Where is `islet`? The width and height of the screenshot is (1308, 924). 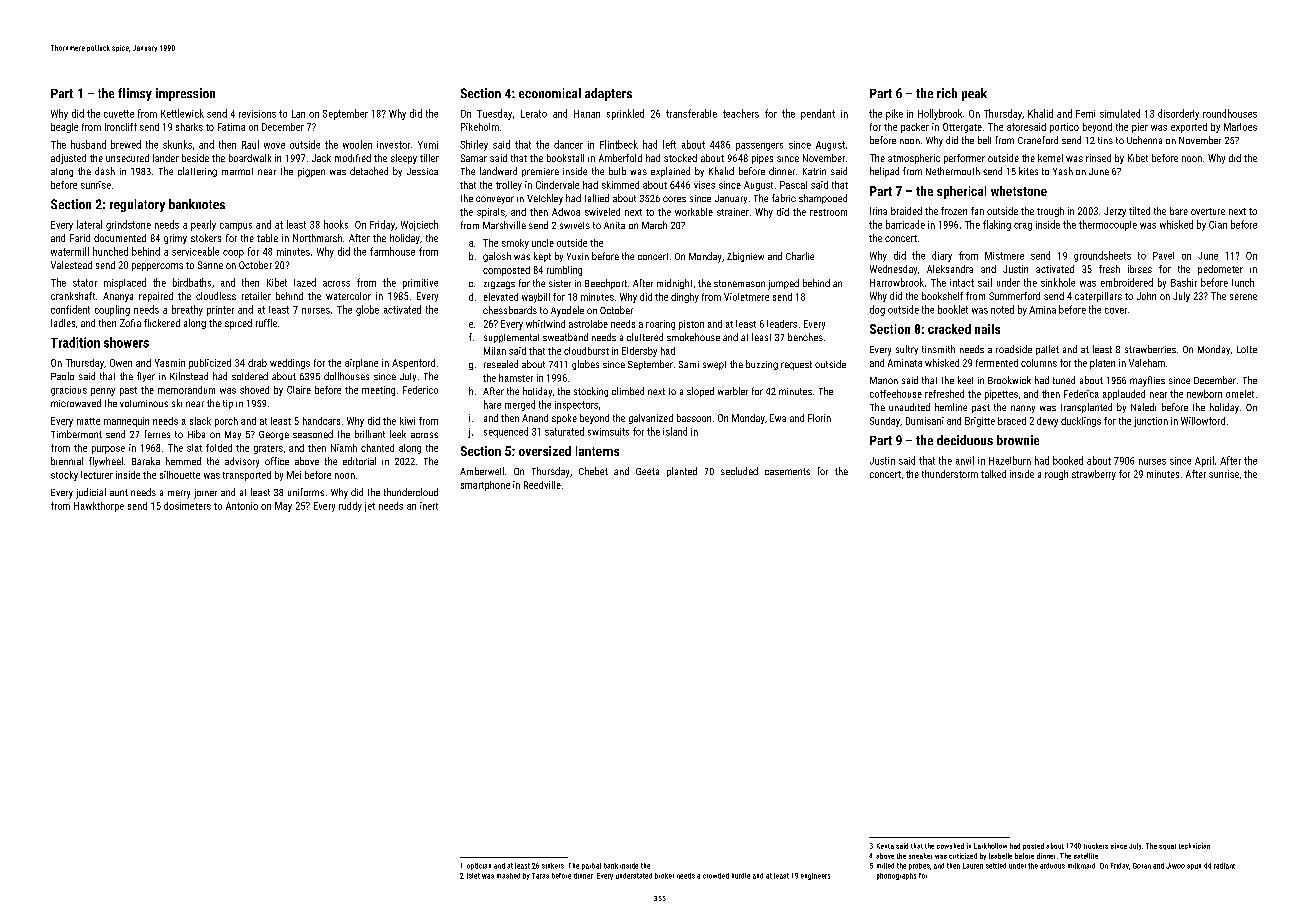 islet is located at coordinates (473, 876).
